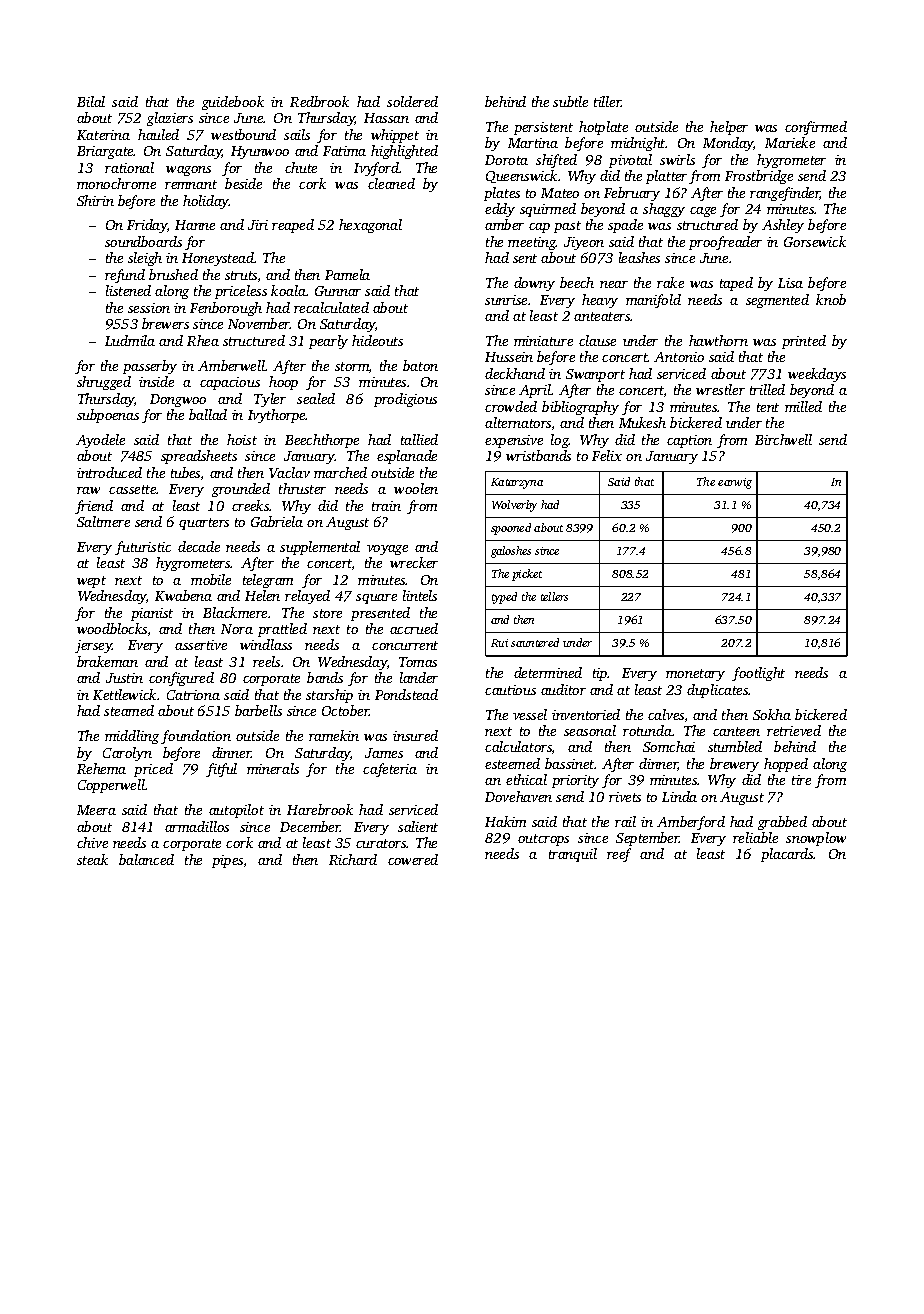 This screenshot has width=924, height=1314. What do you see at coordinates (783, 439) in the screenshot?
I see `Birchwell` at bounding box center [783, 439].
